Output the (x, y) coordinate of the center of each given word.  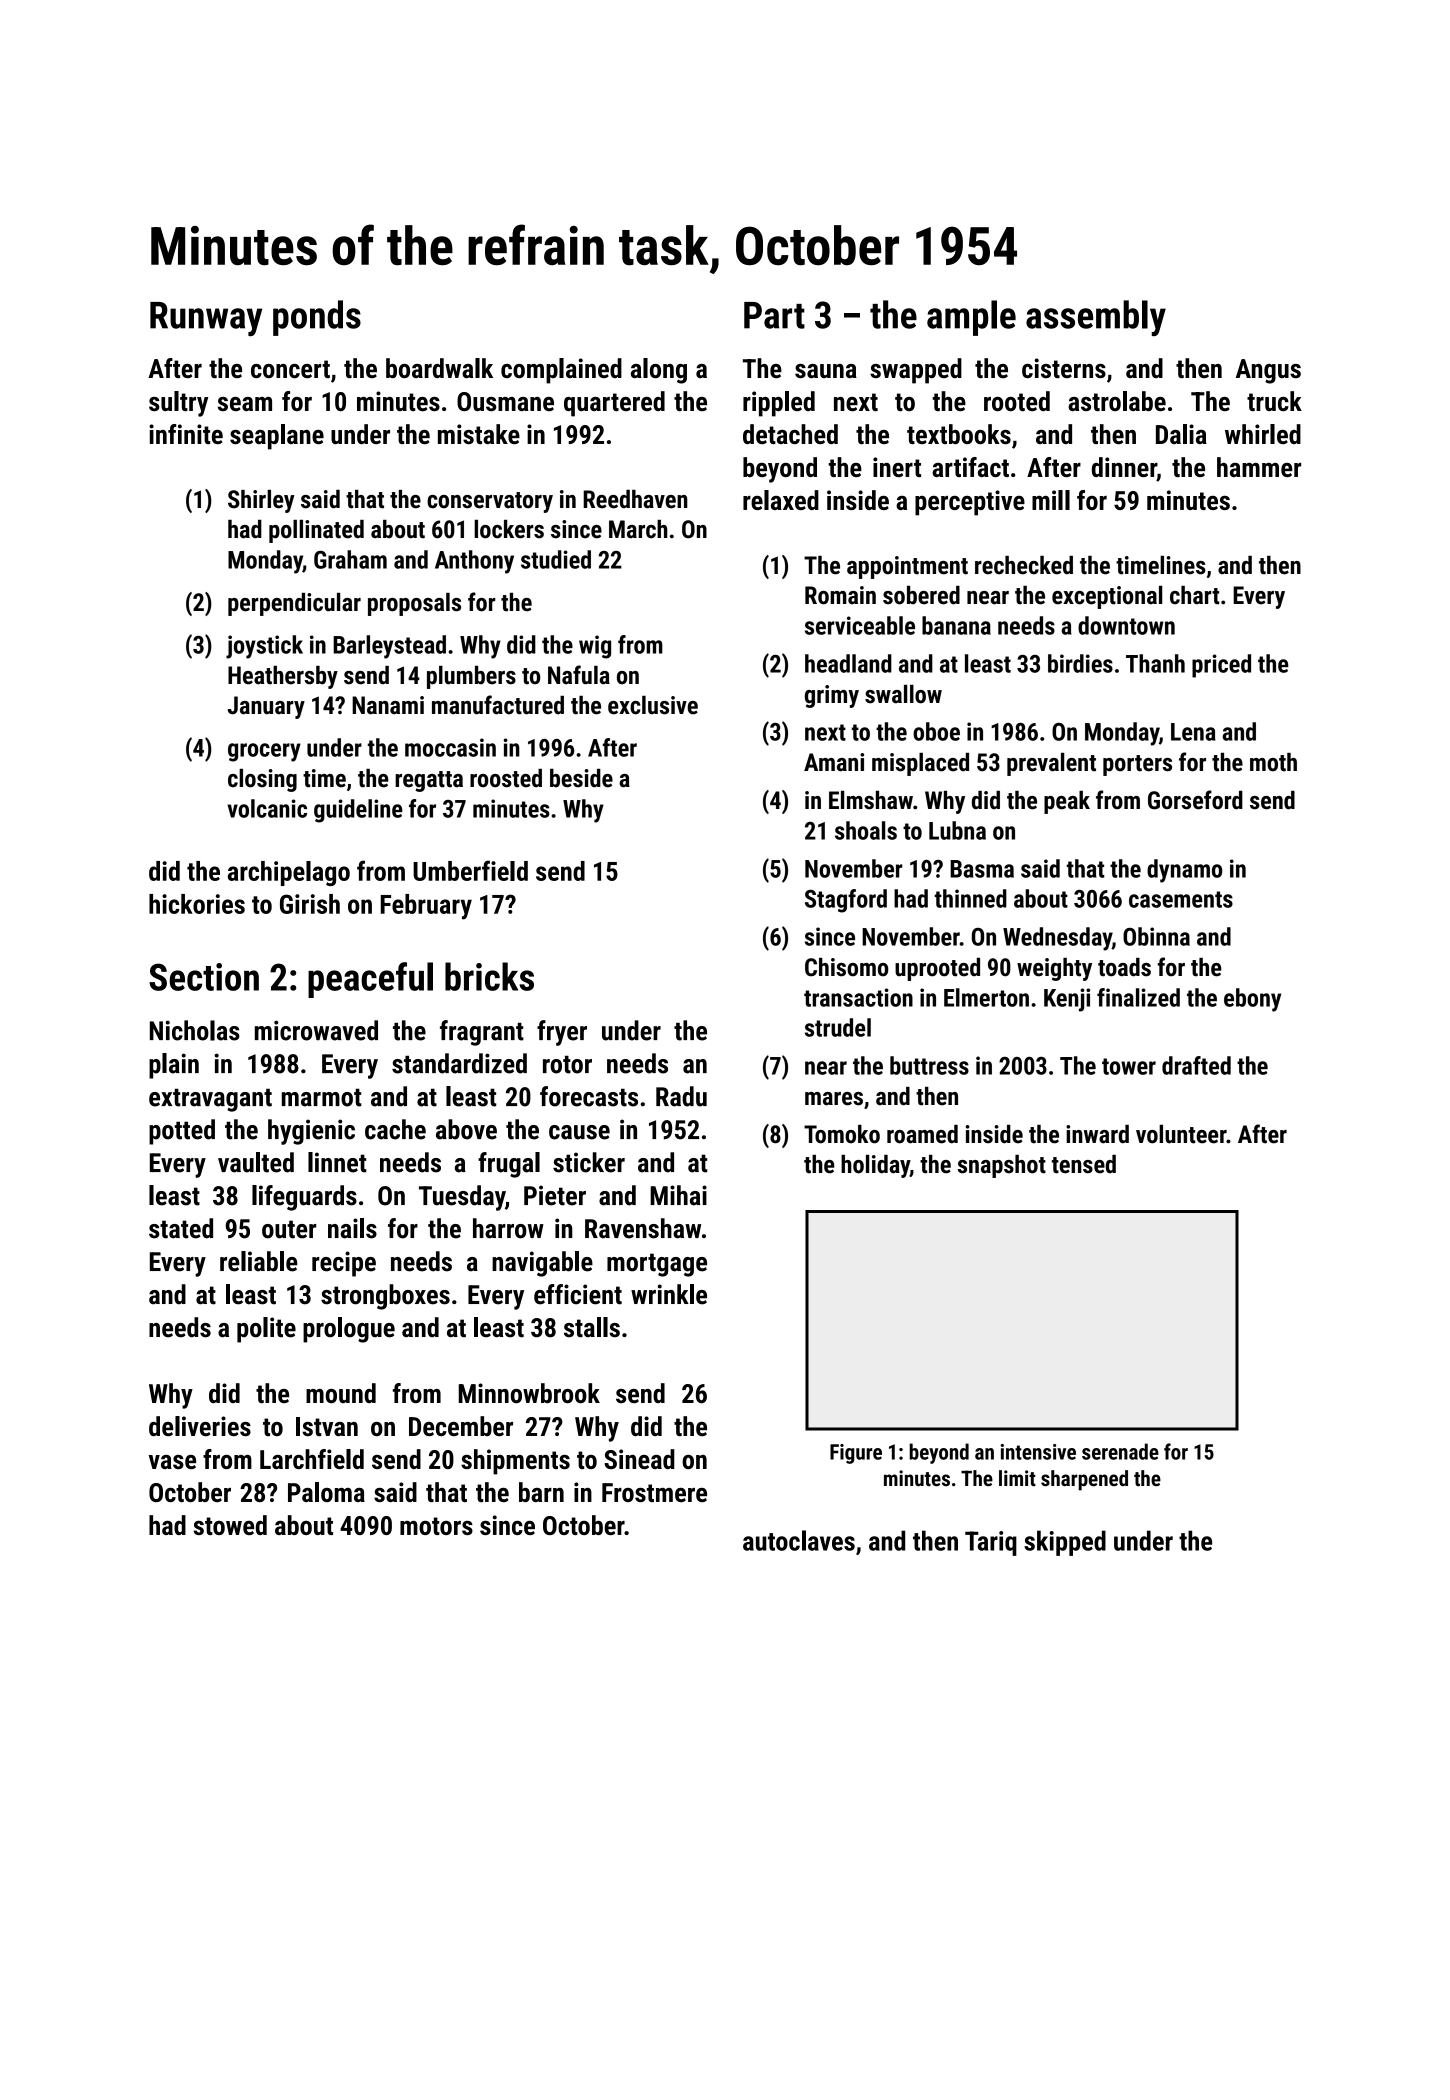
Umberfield (470, 870)
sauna (826, 371)
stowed (230, 1525)
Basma (982, 869)
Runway (206, 319)
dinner (1124, 467)
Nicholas (195, 1030)
